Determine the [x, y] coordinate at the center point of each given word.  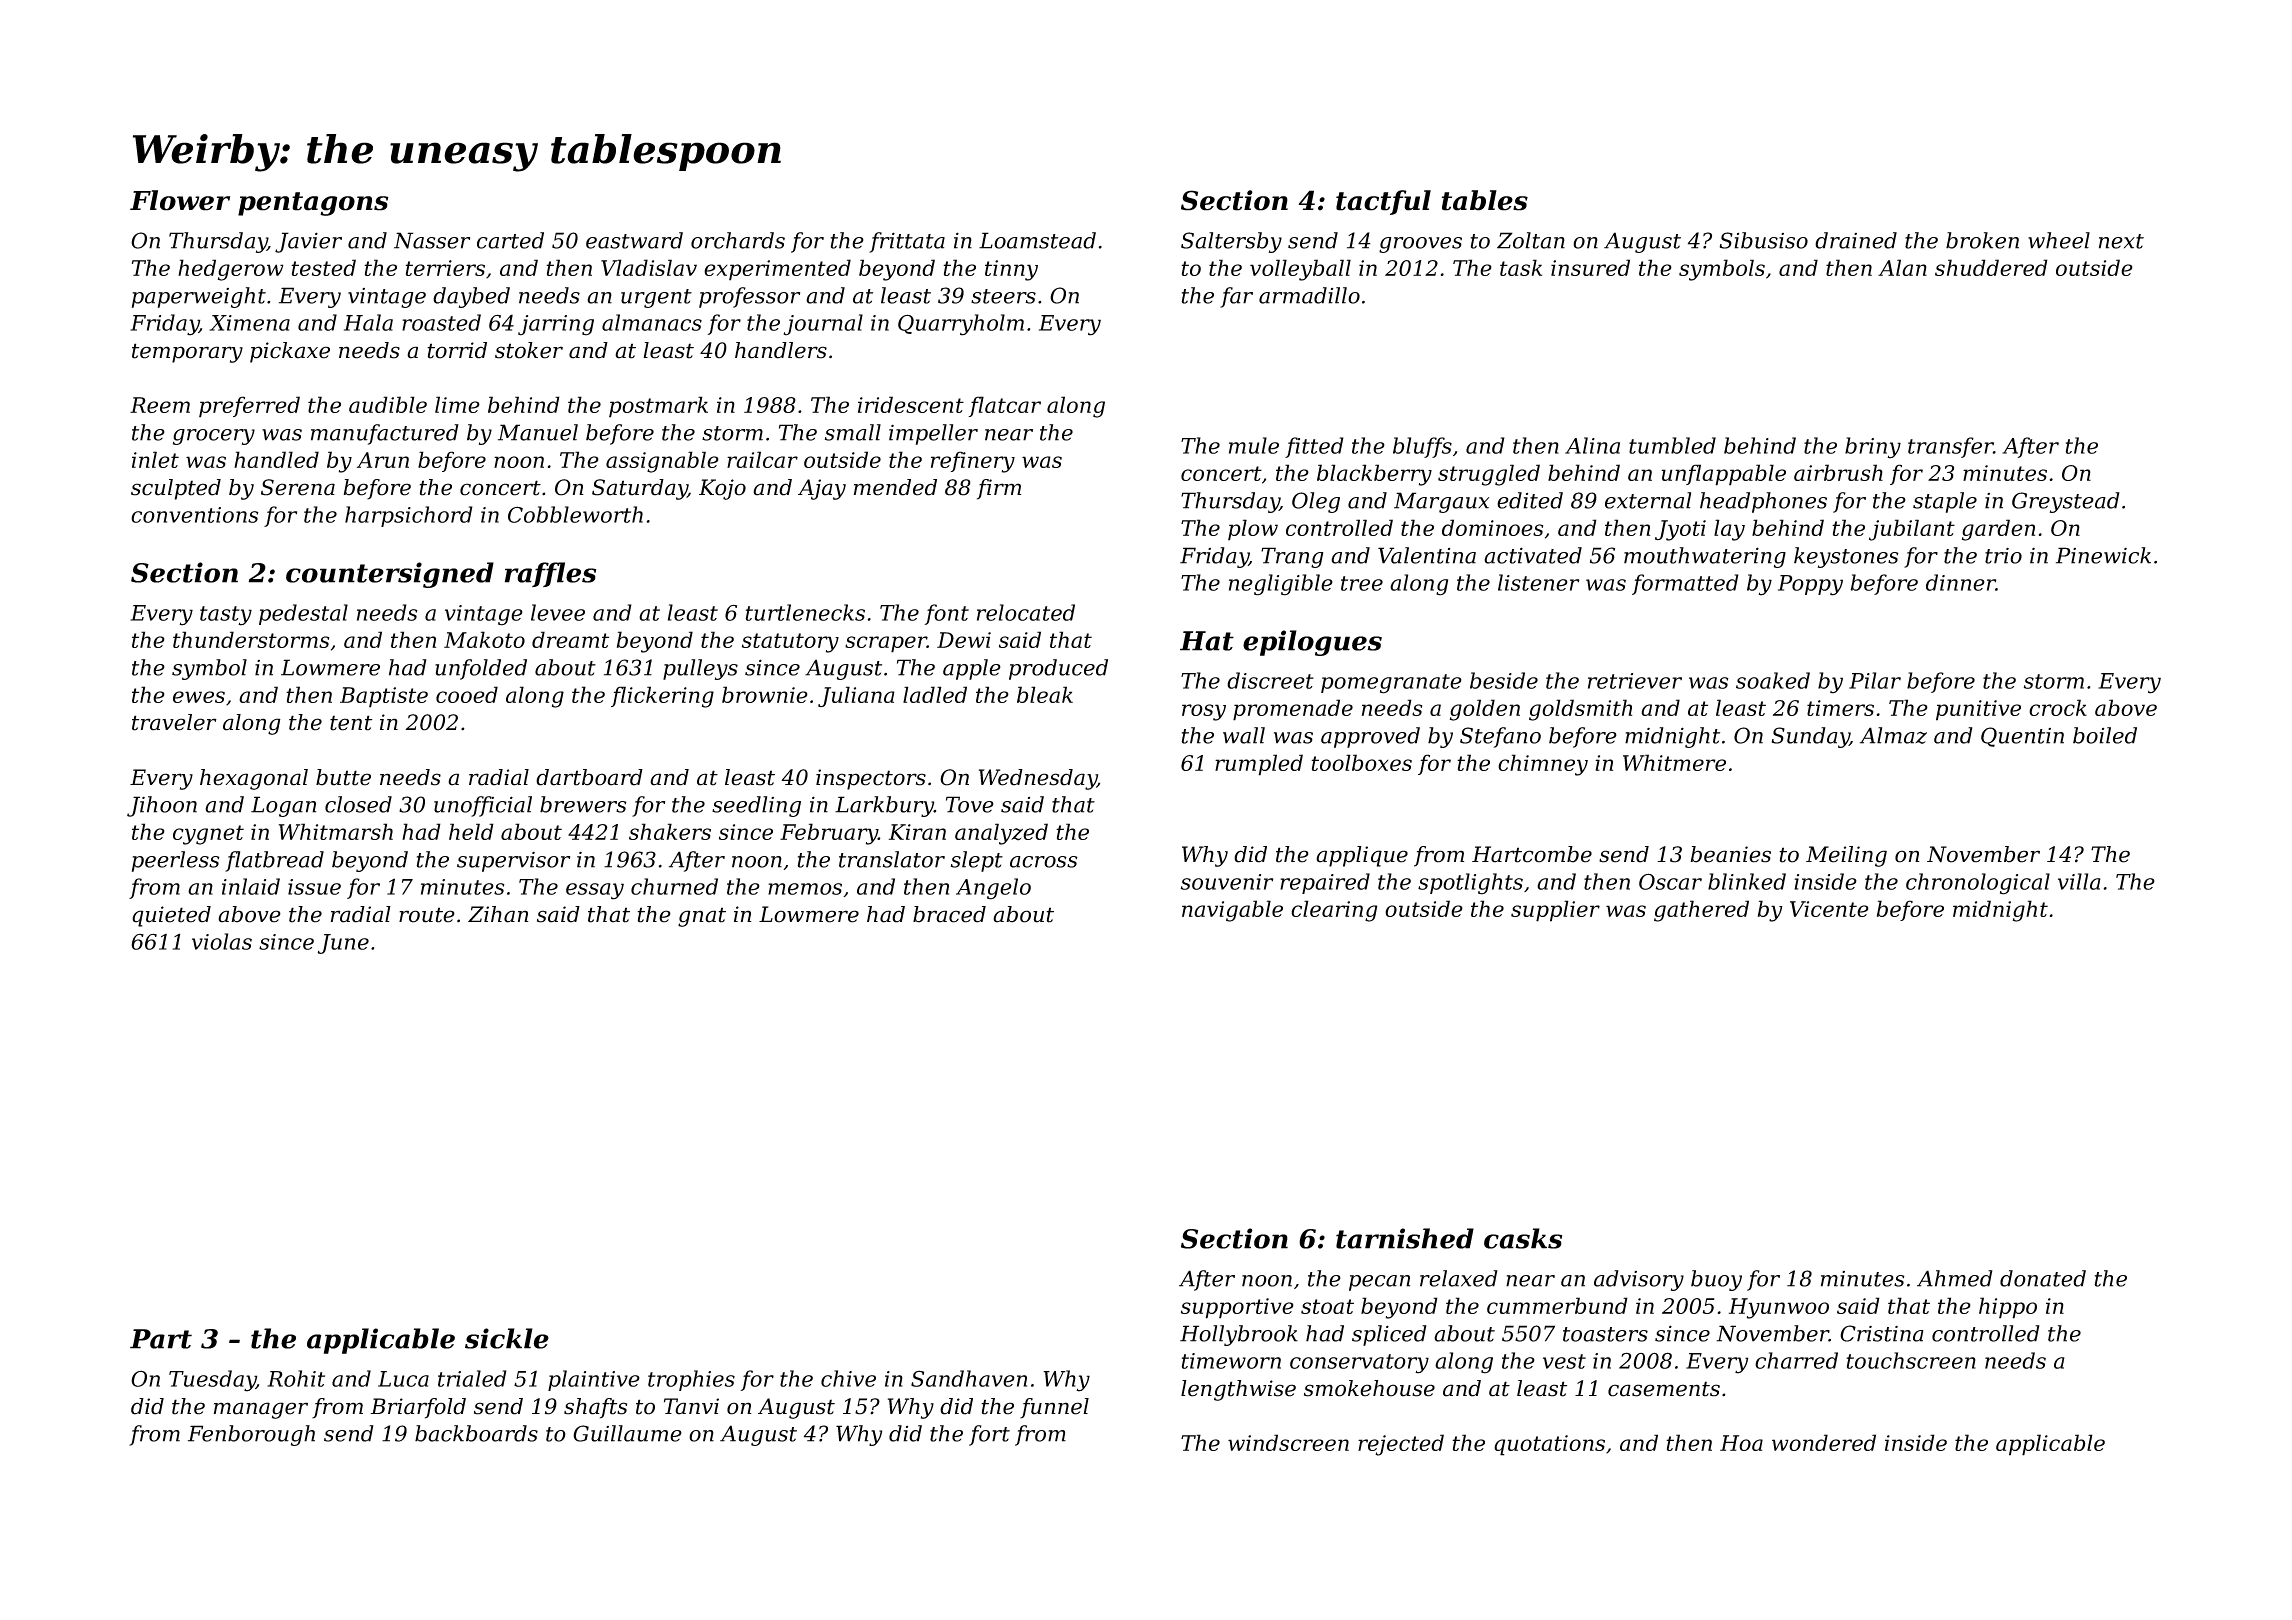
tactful [1383, 202]
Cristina [1882, 1333]
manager [261, 1410]
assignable [662, 462]
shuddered [1991, 267]
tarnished [1405, 1238]
